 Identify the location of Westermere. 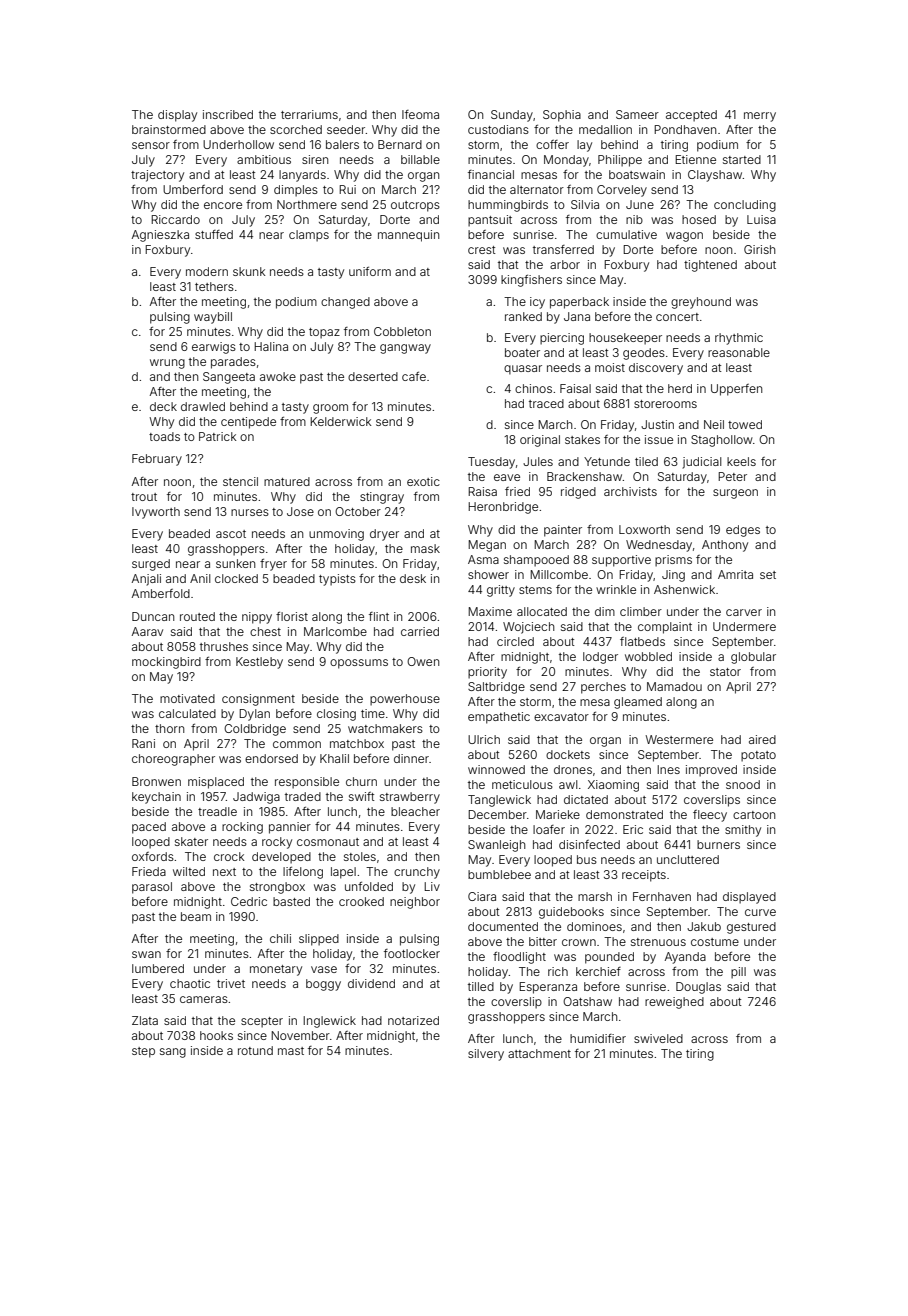
(679, 739).
